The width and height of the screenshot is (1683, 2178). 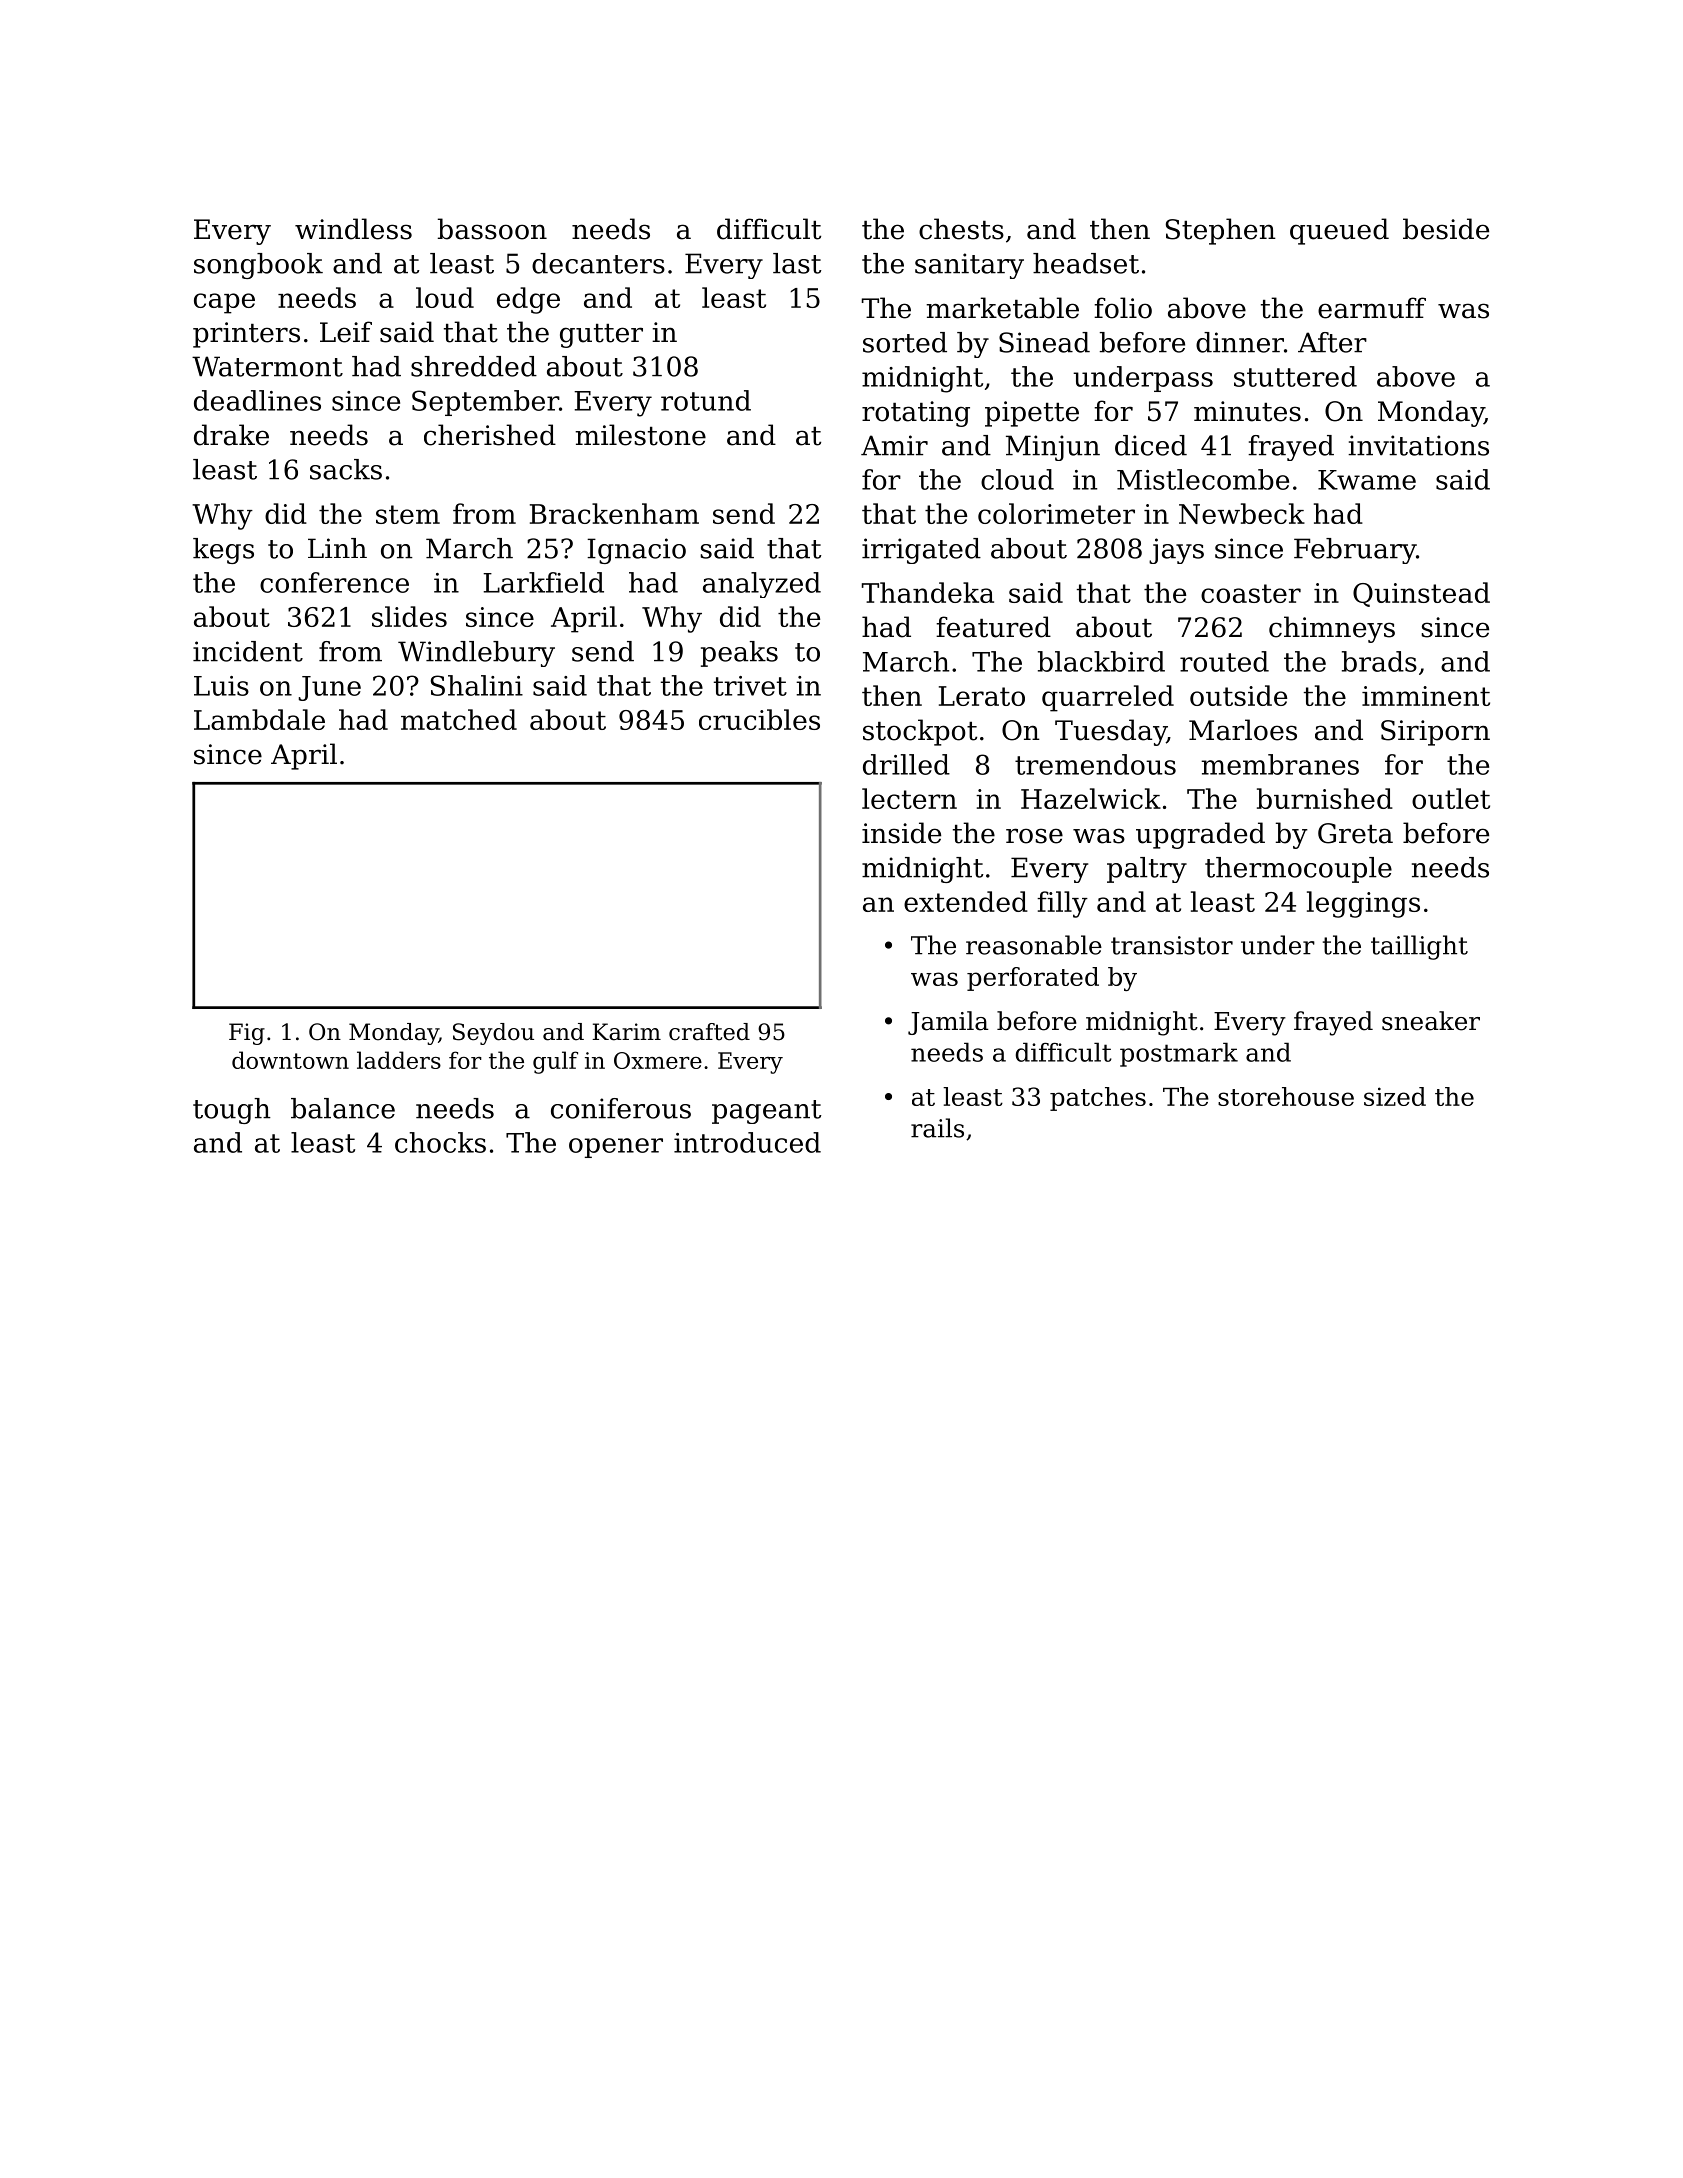 I want to click on analyzed, so click(x=762, y=585).
